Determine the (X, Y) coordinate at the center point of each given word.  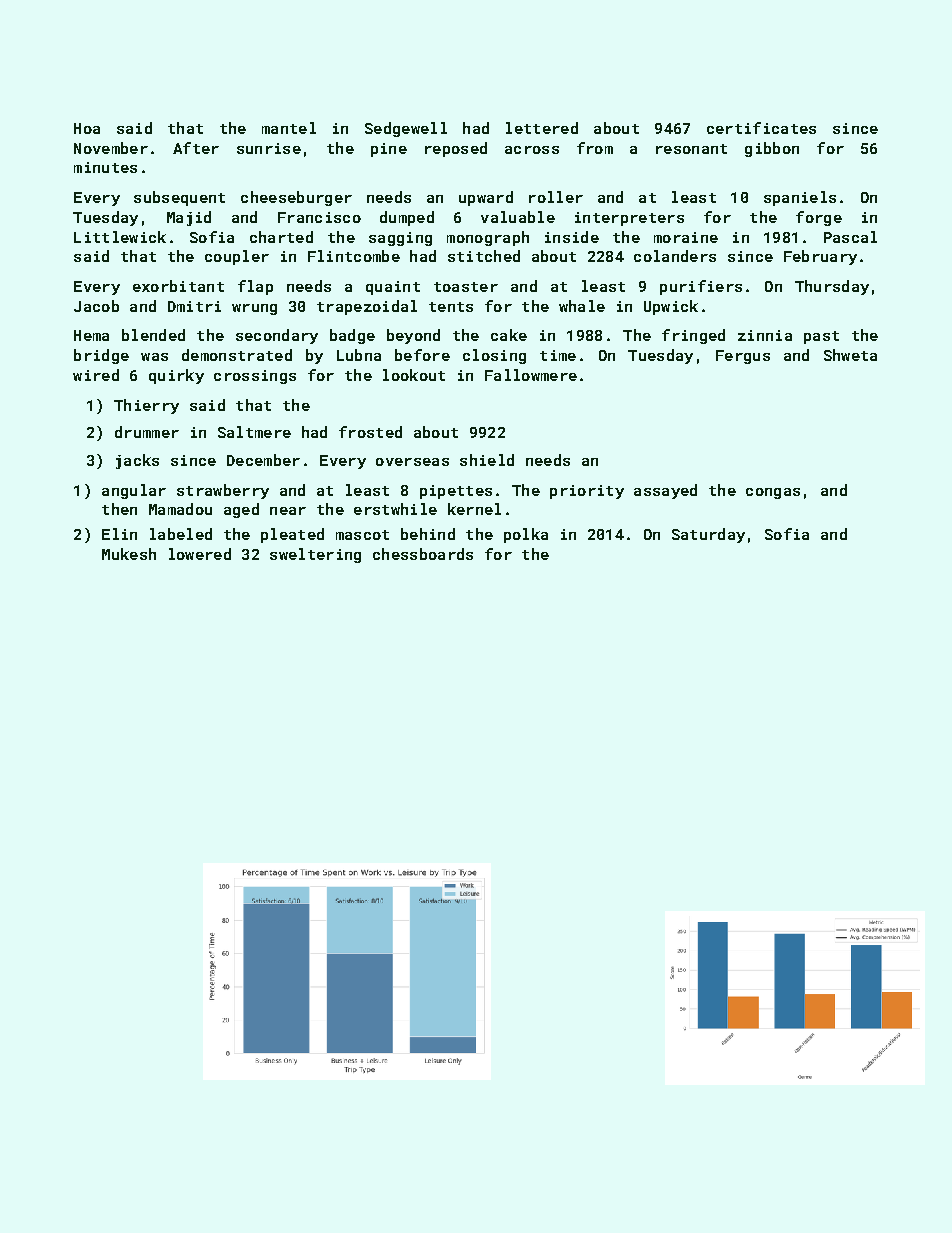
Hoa (87, 128)
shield (487, 460)
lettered (542, 128)
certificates (761, 128)
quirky (176, 376)
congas (773, 493)
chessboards (423, 554)
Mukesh (129, 554)
